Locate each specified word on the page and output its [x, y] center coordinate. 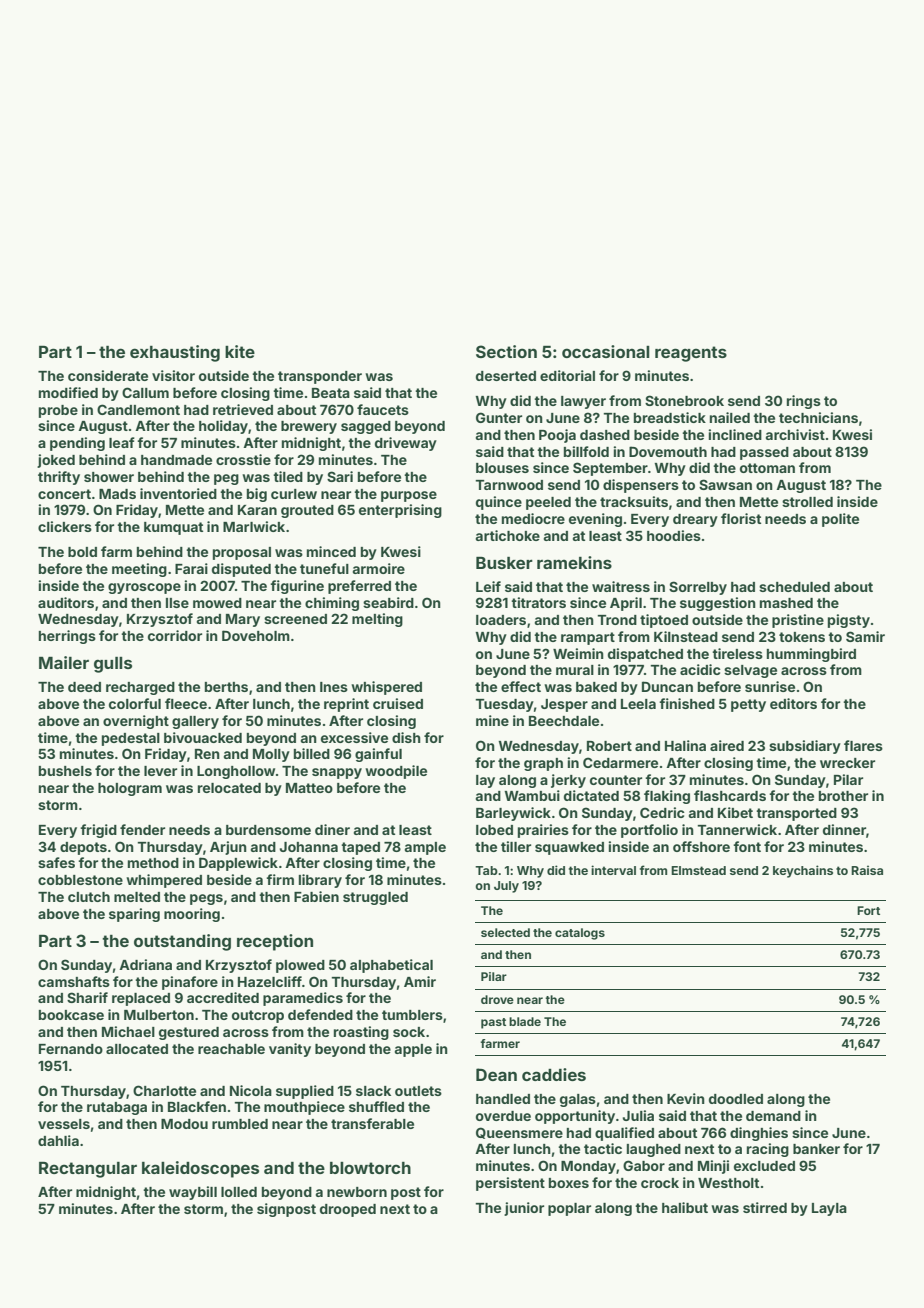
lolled [239, 1192]
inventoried [178, 493]
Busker [504, 563]
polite [840, 520]
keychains [803, 871]
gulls [113, 665]
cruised [398, 703]
